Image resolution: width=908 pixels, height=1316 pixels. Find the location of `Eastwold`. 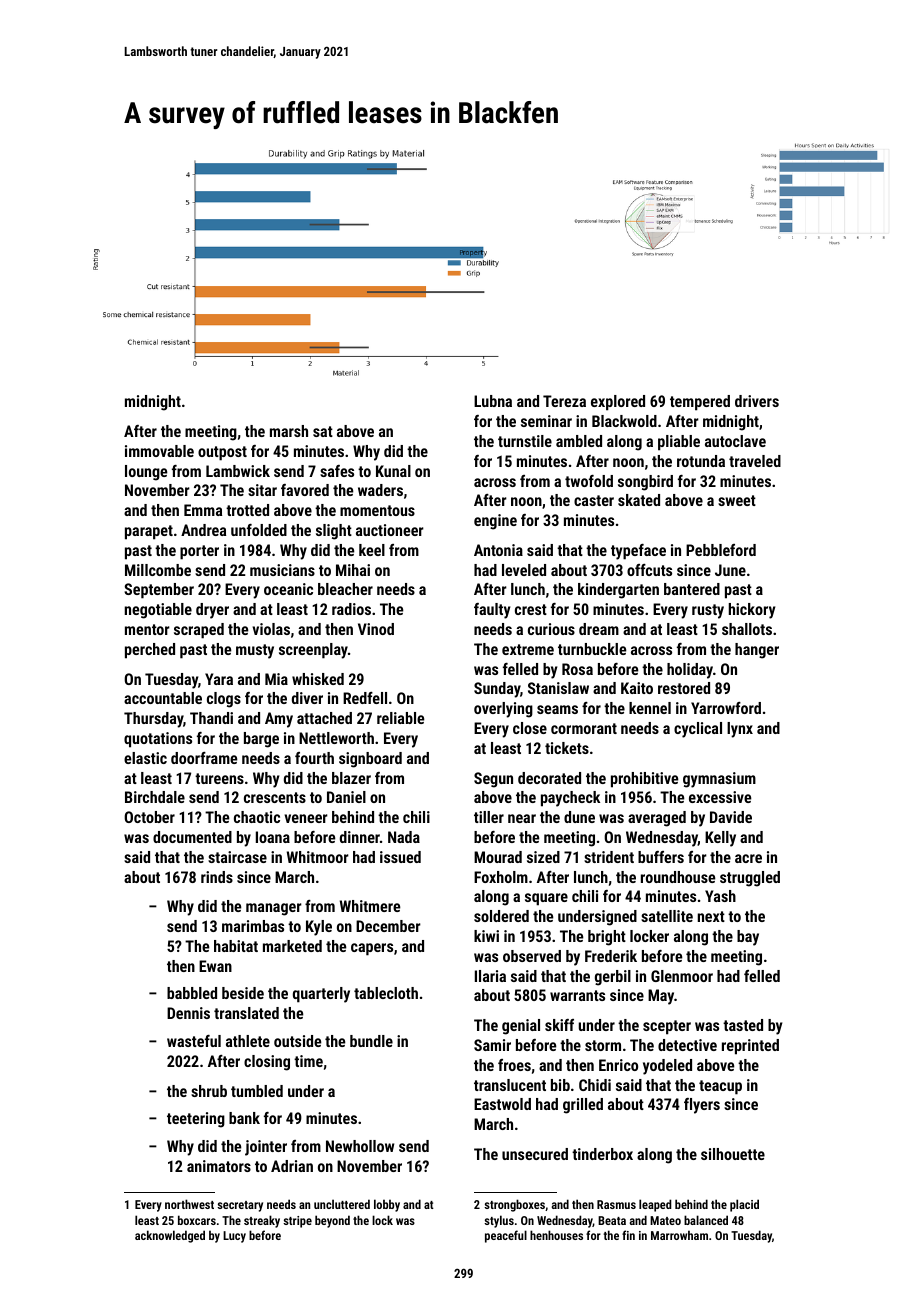

Eastwold is located at coordinates (502, 1104).
